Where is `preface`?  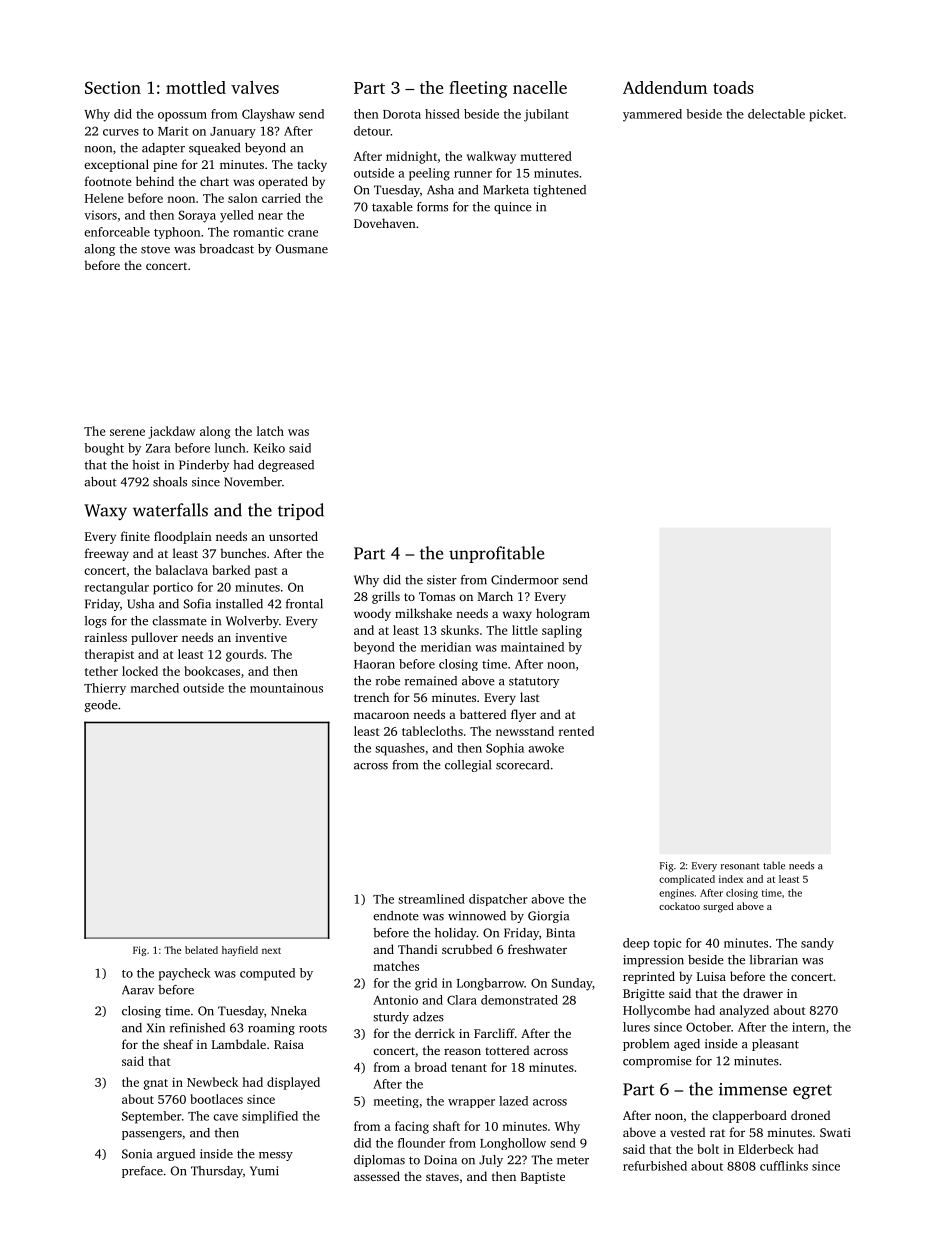 preface is located at coordinates (142, 1172).
